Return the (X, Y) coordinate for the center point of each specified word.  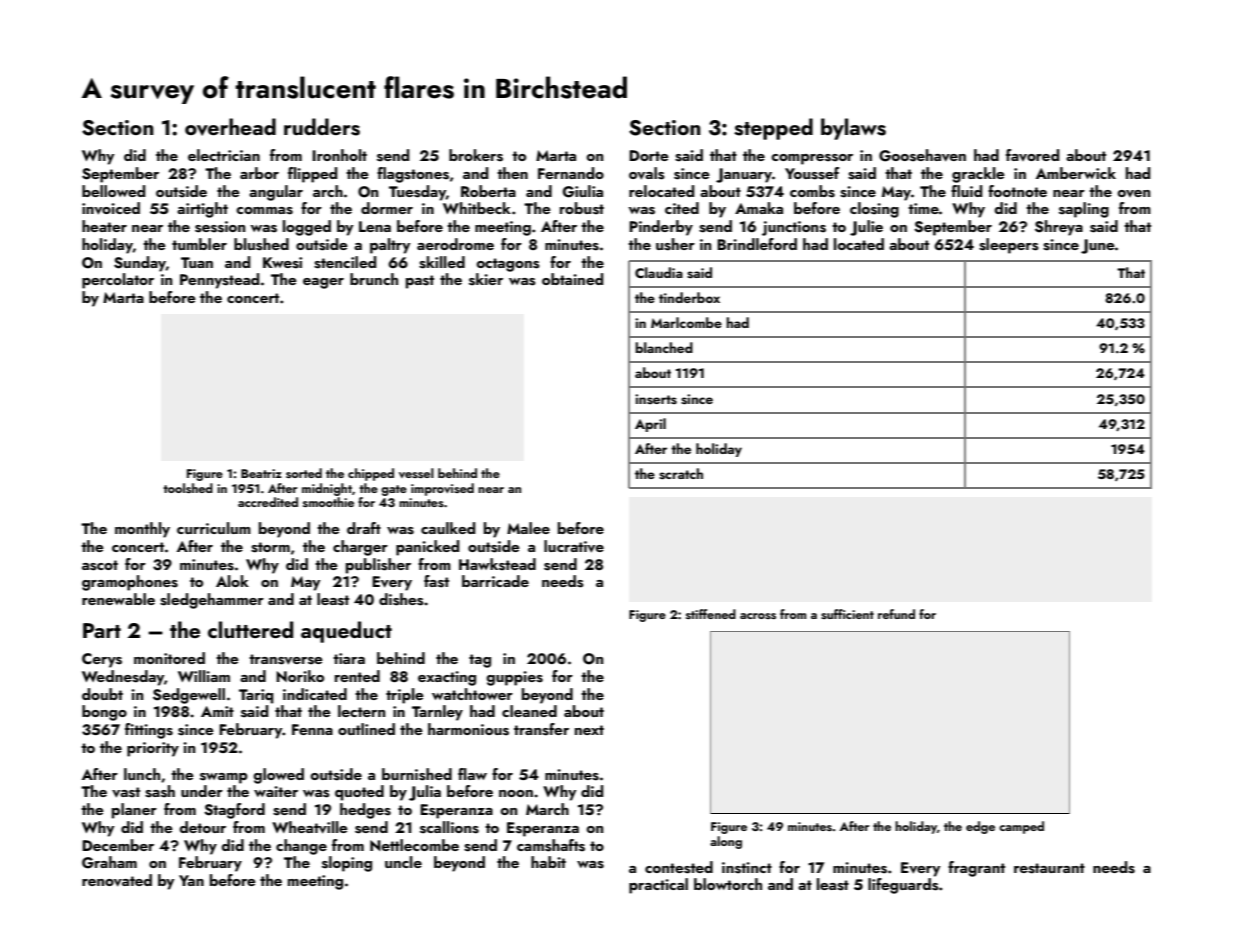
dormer (387, 208)
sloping (347, 864)
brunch (374, 279)
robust (582, 208)
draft (364, 528)
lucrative (574, 546)
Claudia (659, 272)
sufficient (847, 614)
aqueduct (346, 632)
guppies (514, 678)
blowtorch (728, 884)
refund (896, 614)
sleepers (1009, 246)
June (1098, 246)
